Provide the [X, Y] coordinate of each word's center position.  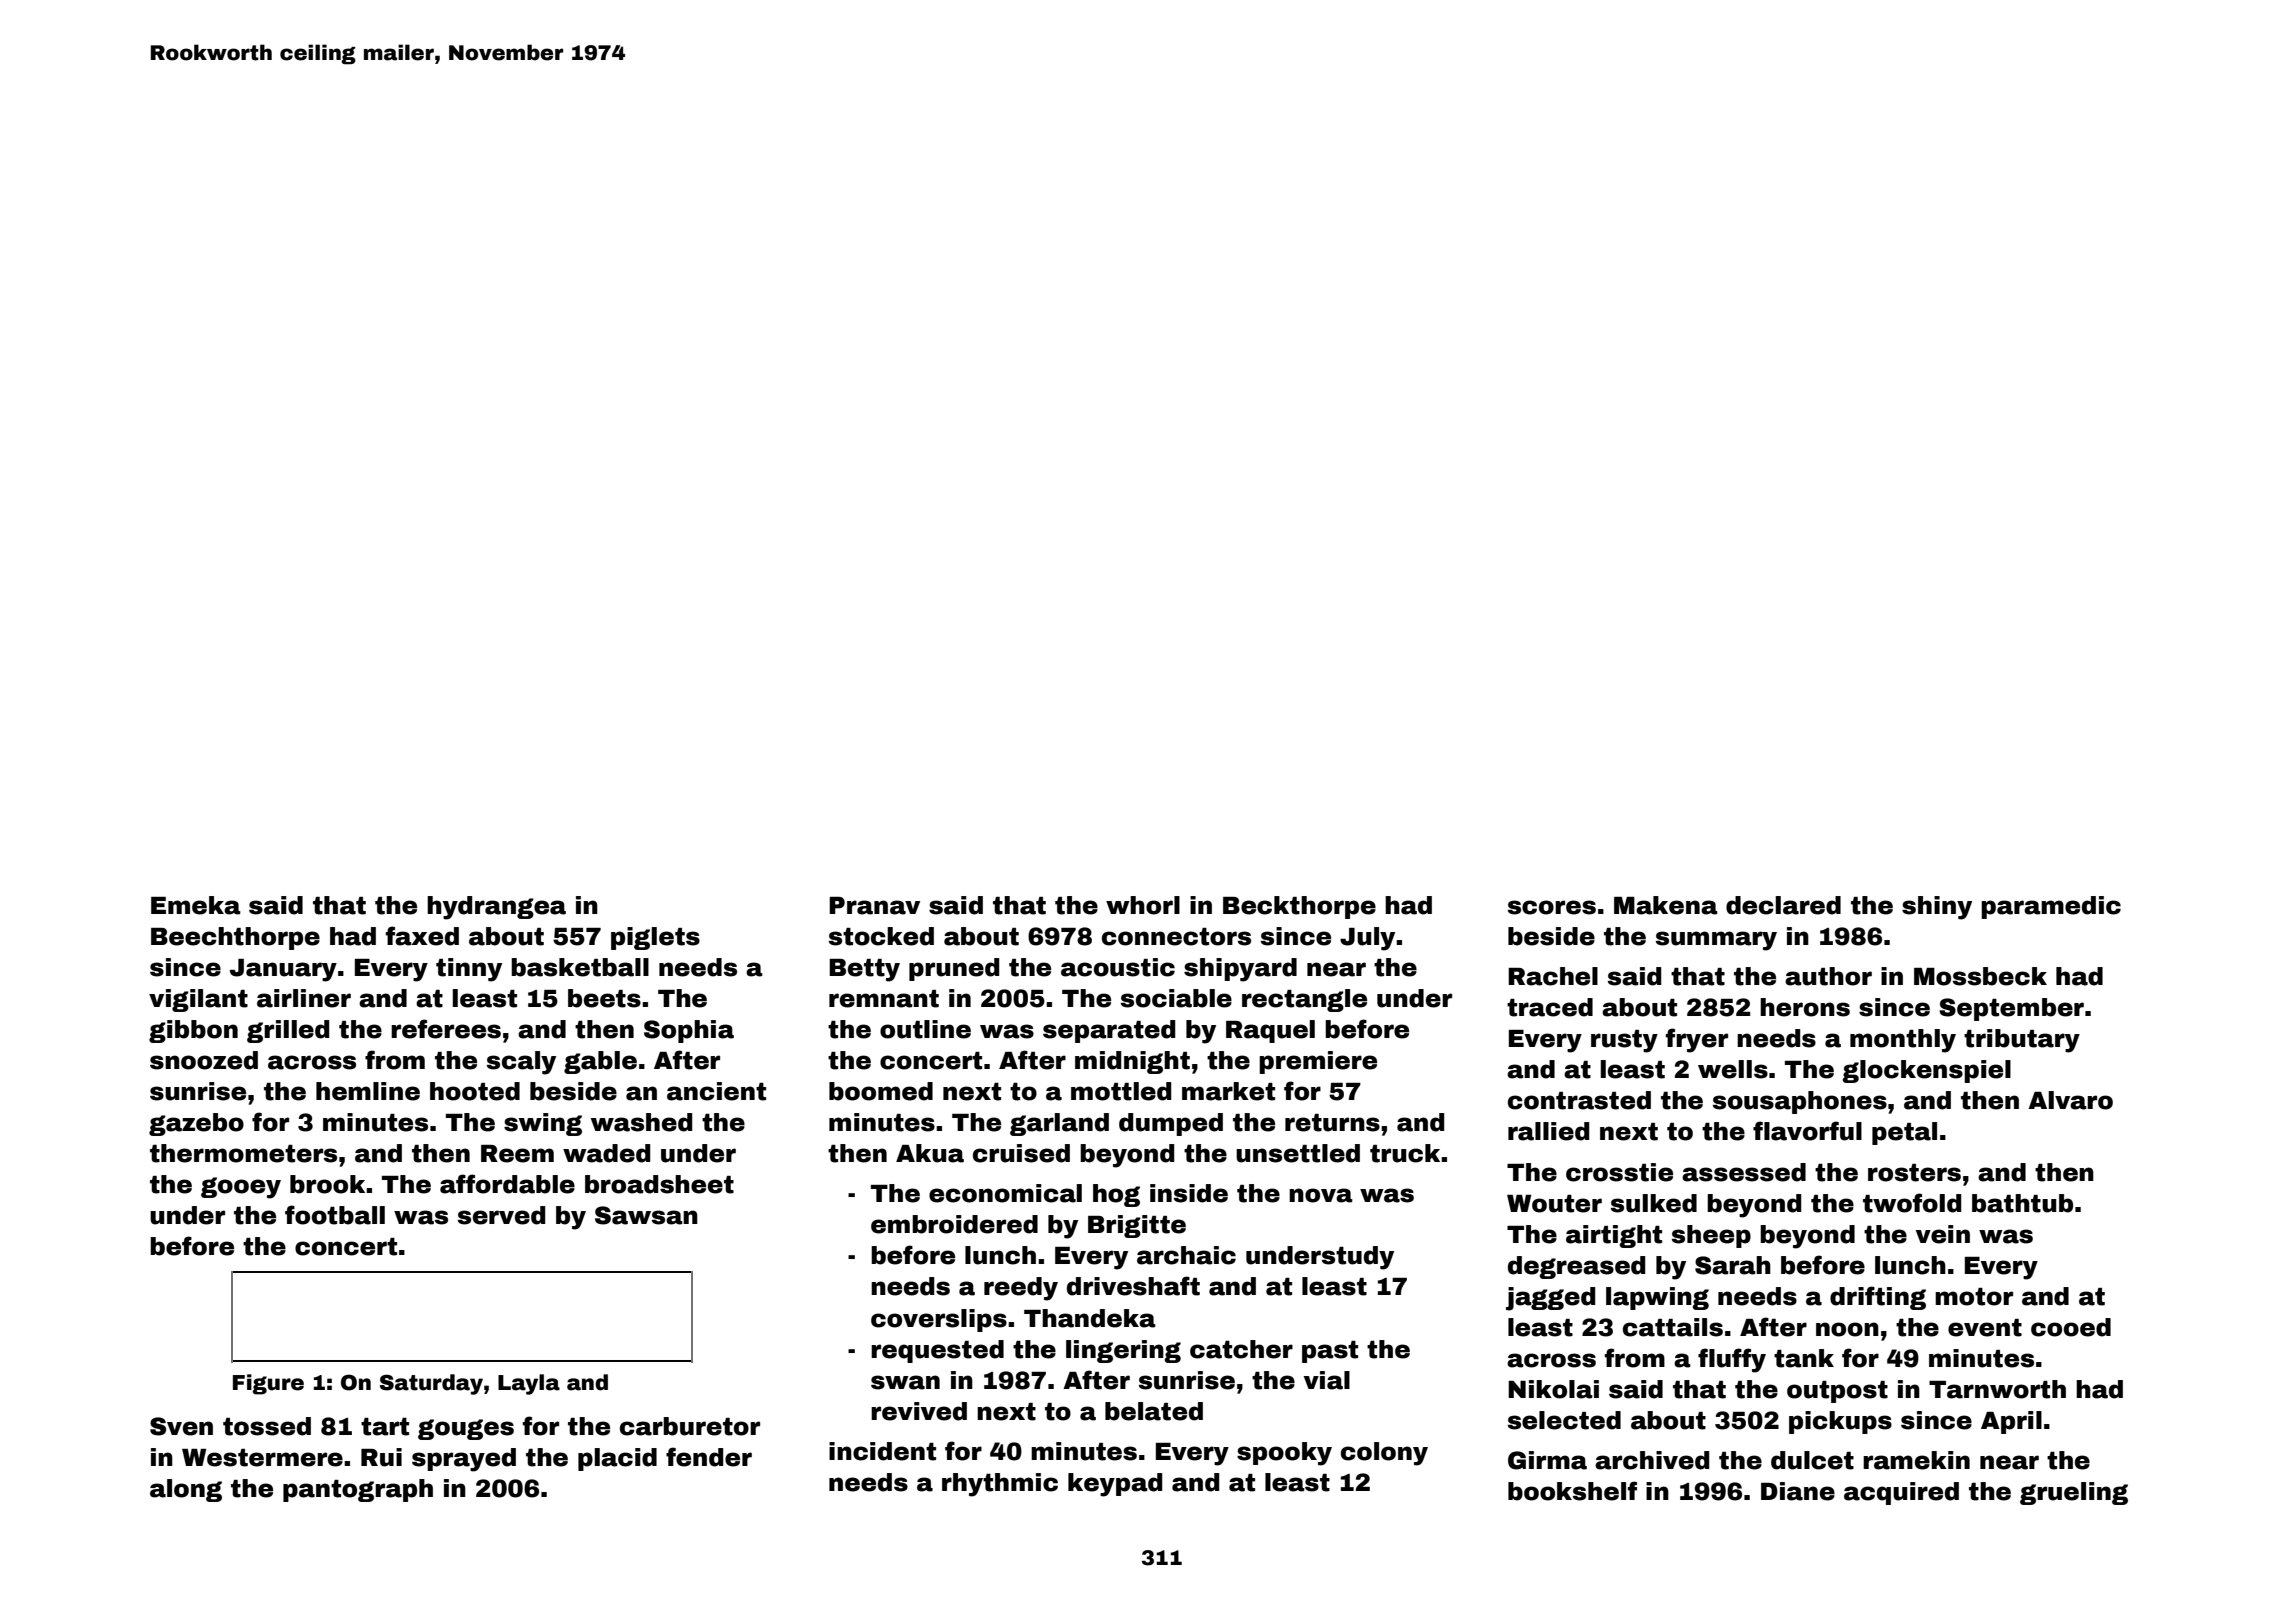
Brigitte [1137, 1226]
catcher [1241, 1349]
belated [1154, 1411]
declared [1783, 905]
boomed [881, 1091]
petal [1904, 1133]
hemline [368, 1091]
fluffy [1732, 1360]
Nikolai [1553, 1389]
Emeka [196, 905]
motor [1974, 1297]
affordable [507, 1184]
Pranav [874, 906]
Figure [268, 1384]
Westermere [262, 1458]
